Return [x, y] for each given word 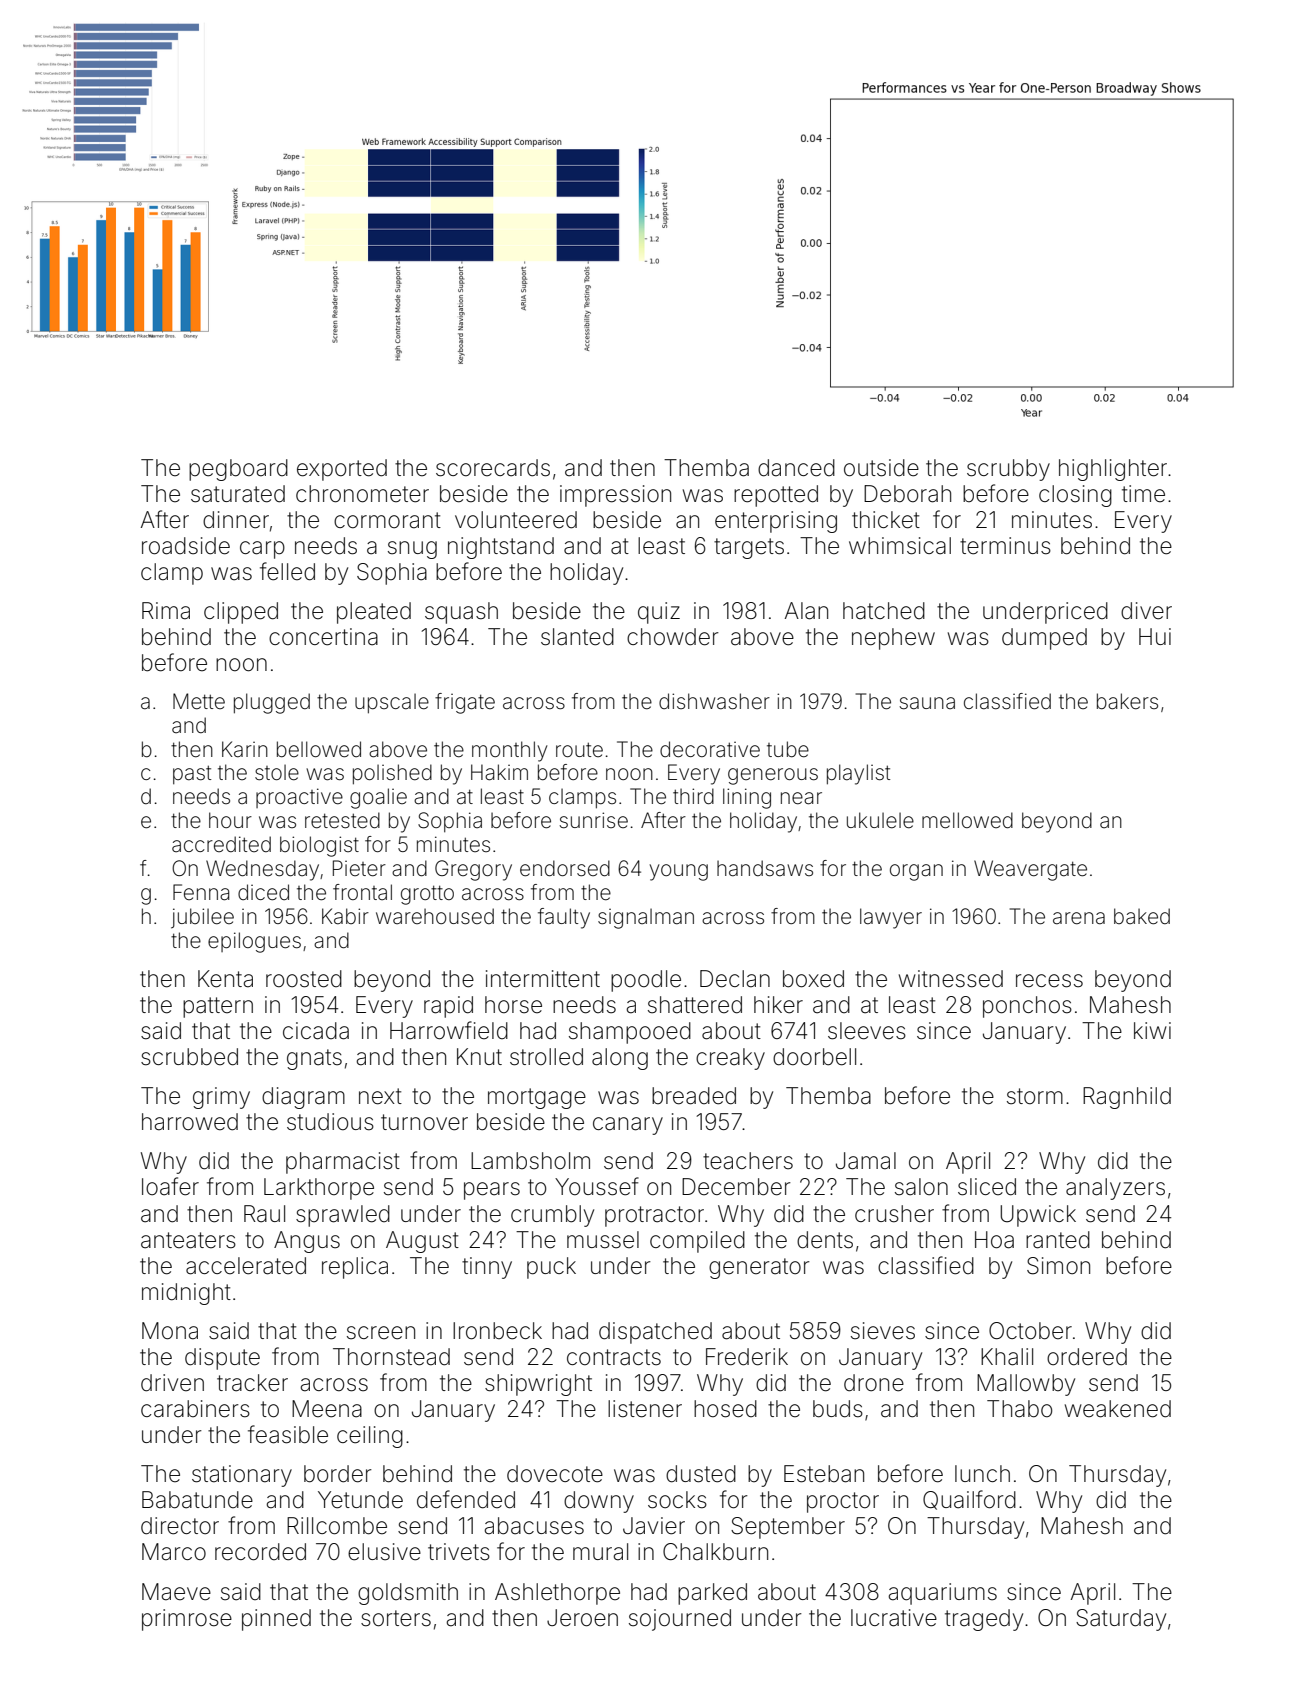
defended [466, 1499]
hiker [778, 1005]
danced [796, 468]
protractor [654, 1216]
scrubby [1008, 470]
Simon [1058, 1266]
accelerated [246, 1266]
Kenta [225, 979]
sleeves [867, 1031]
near [801, 798]
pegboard [238, 470]
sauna [927, 703]
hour [230, 820]
